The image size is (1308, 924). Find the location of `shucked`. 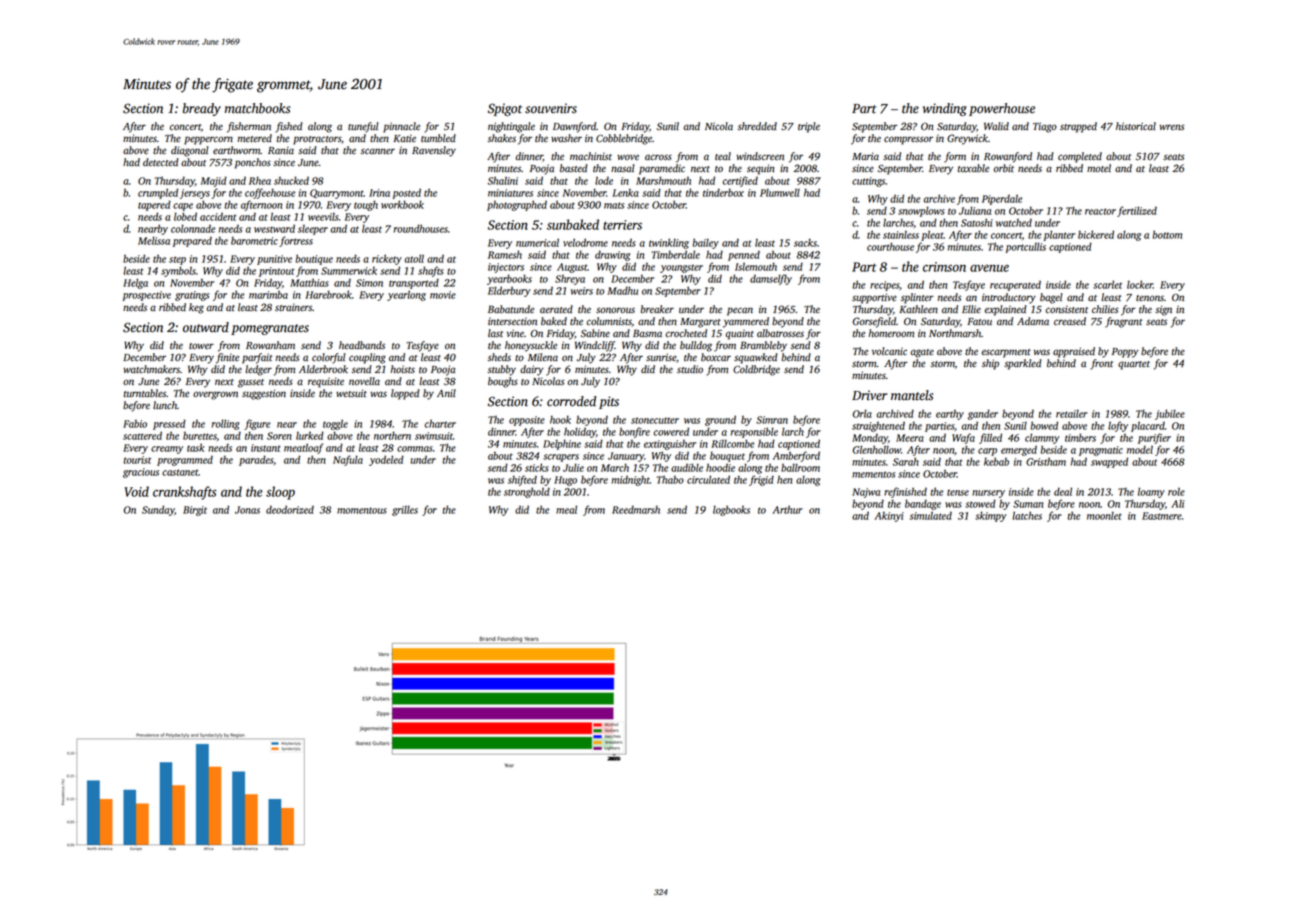

shucked is located at coordinates (291, 180).
